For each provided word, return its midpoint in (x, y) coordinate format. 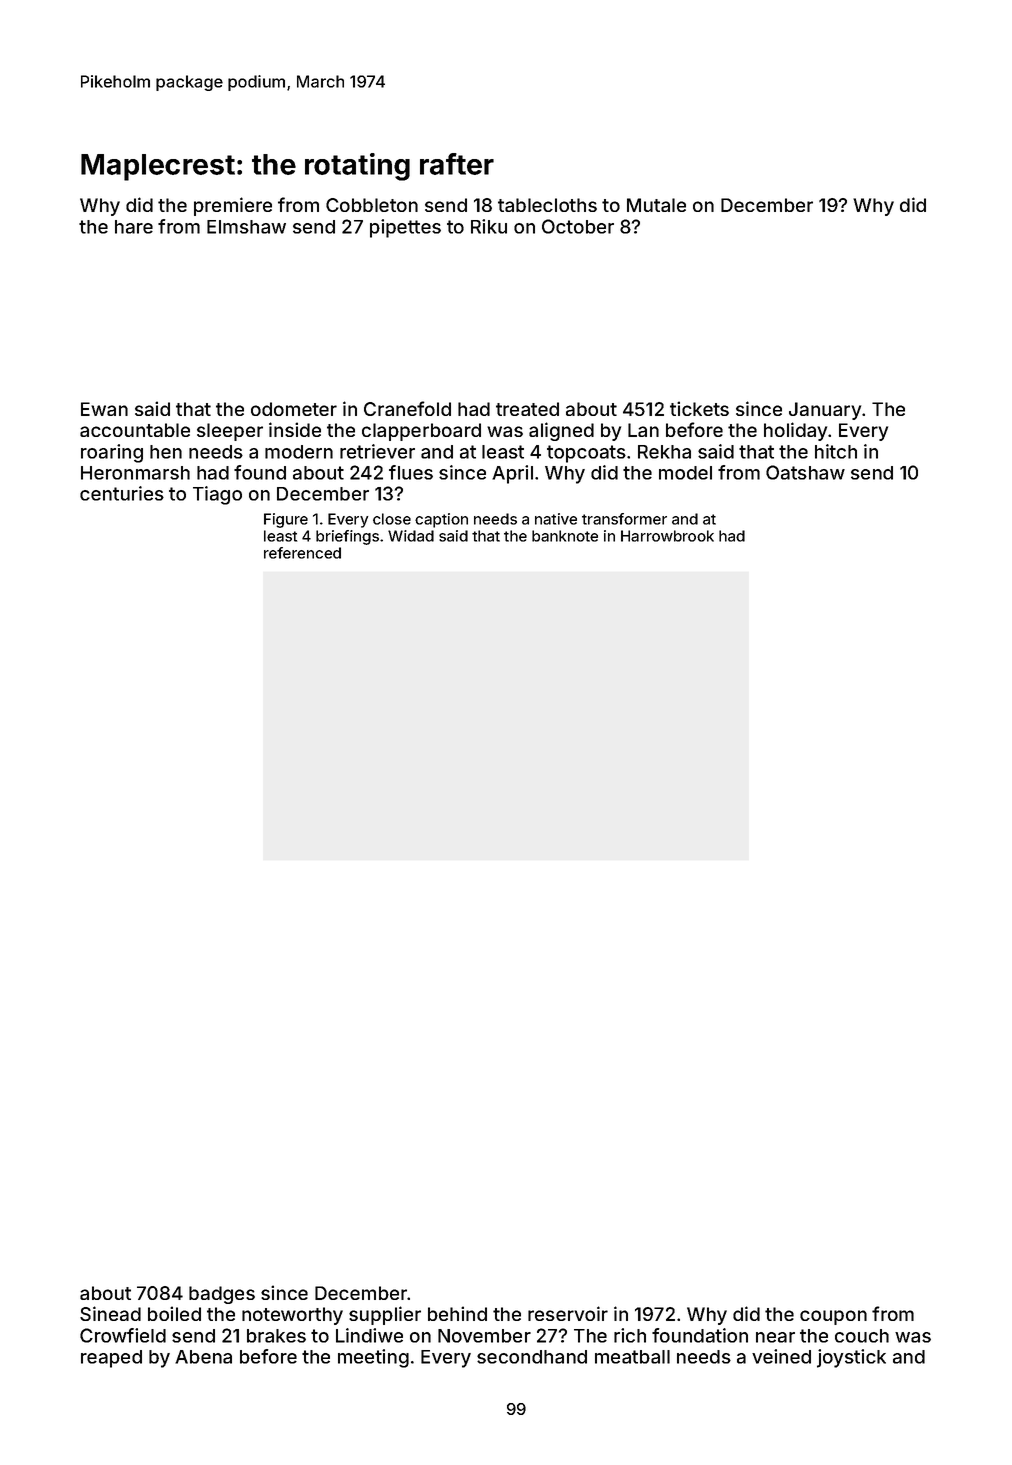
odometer (294, 409)
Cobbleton (372, 205)
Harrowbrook (667, 536)
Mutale (656, 205)
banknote (565, 536)
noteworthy (292, 1316)
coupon (833, 1317)
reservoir (568, 1313)
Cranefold (407, 408)
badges (222, 1295)
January (825, 411)
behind (457, 1313)
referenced (302, 553)
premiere (233, 206)
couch (862, 1336)
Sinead (110, 1313)
